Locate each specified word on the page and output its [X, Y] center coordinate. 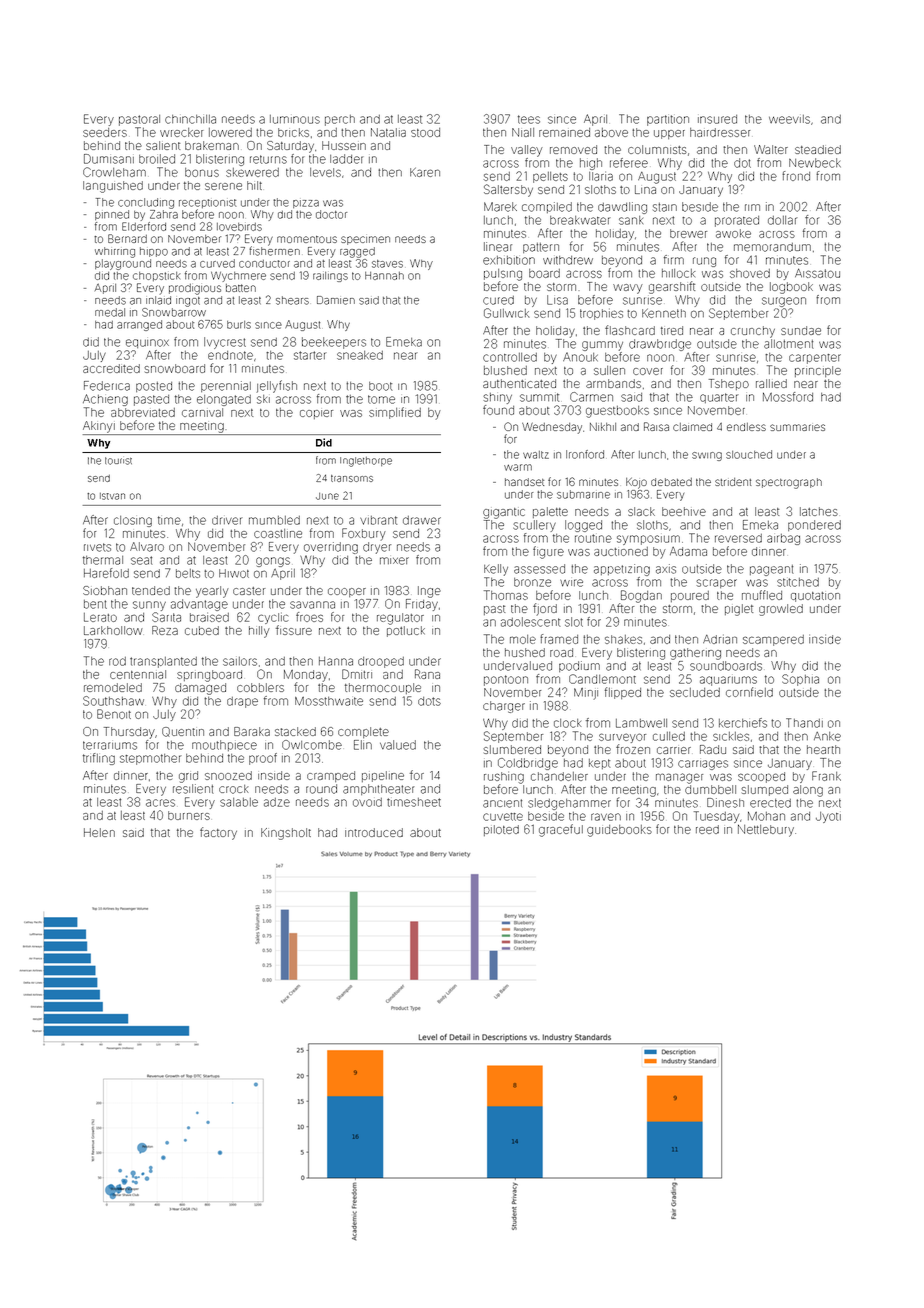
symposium [648, 540]
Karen [425, 172]
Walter [771, 149]
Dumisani [109, 159]
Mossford [788, 397]
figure [548, 552]
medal [110, 312]
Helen [99, 832]
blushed [505, 370]
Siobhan [105, 590]
